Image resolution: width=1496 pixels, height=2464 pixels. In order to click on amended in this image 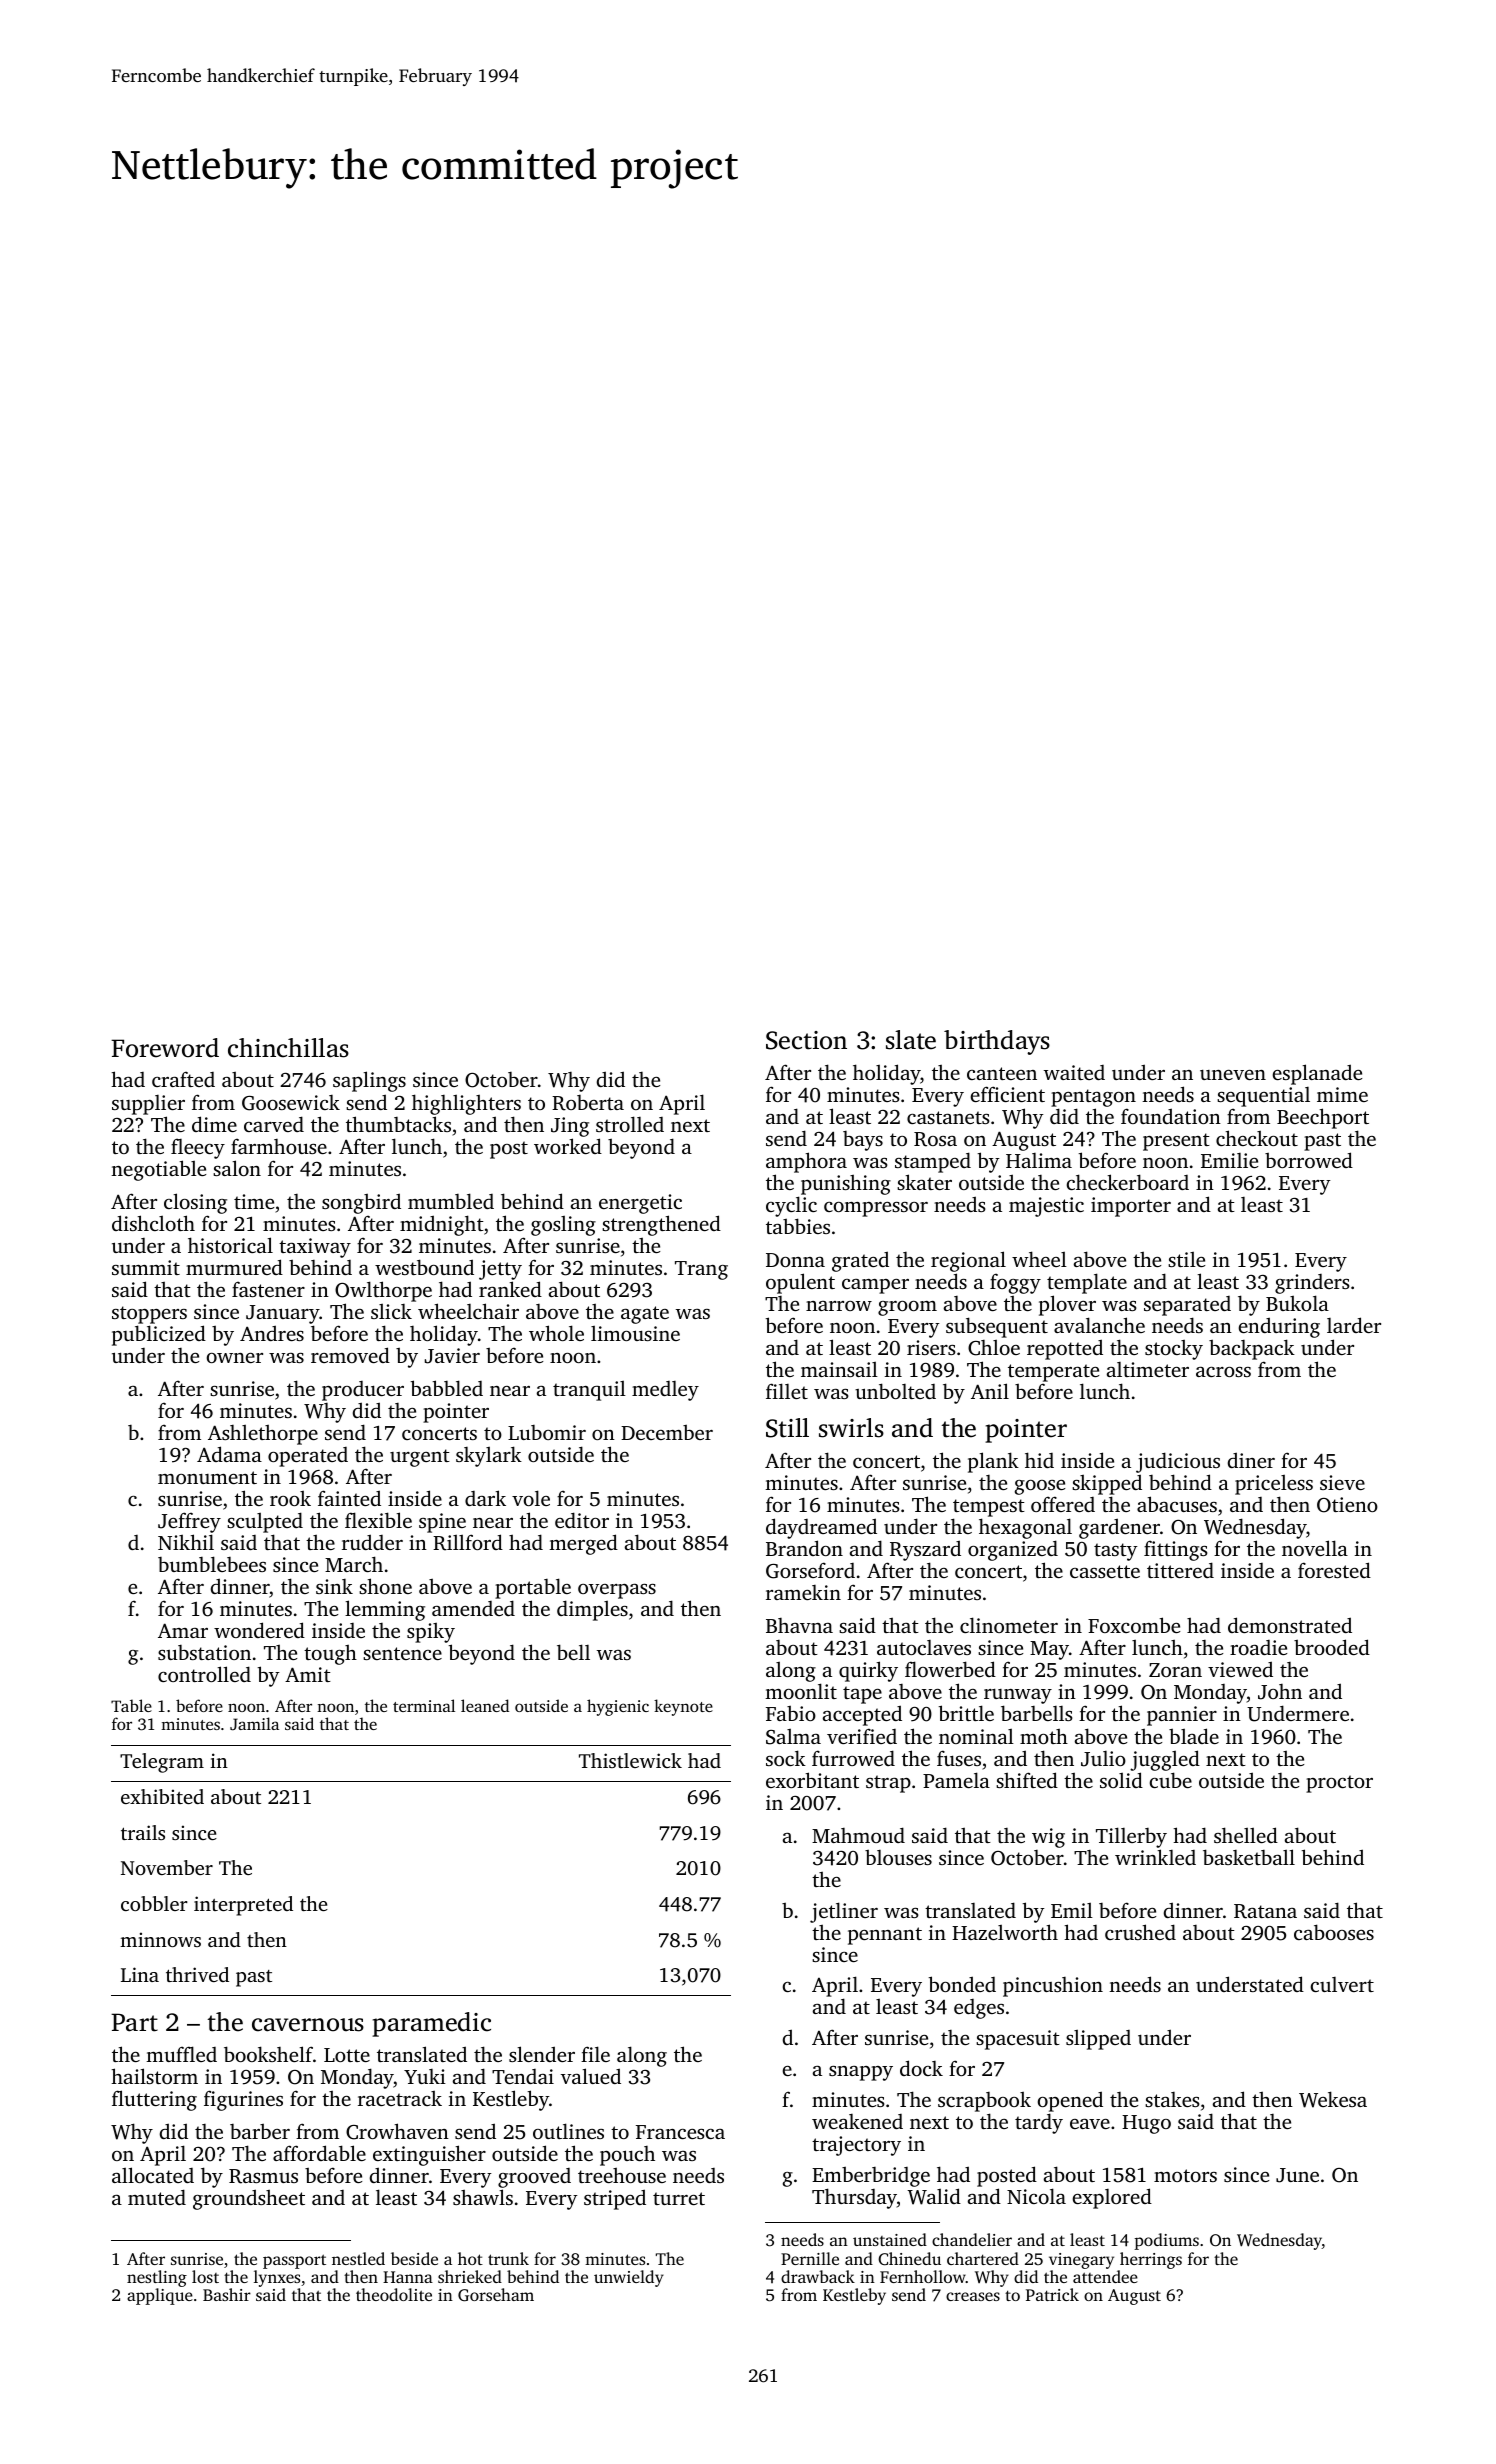, I will do `click(473, 1608)`.
